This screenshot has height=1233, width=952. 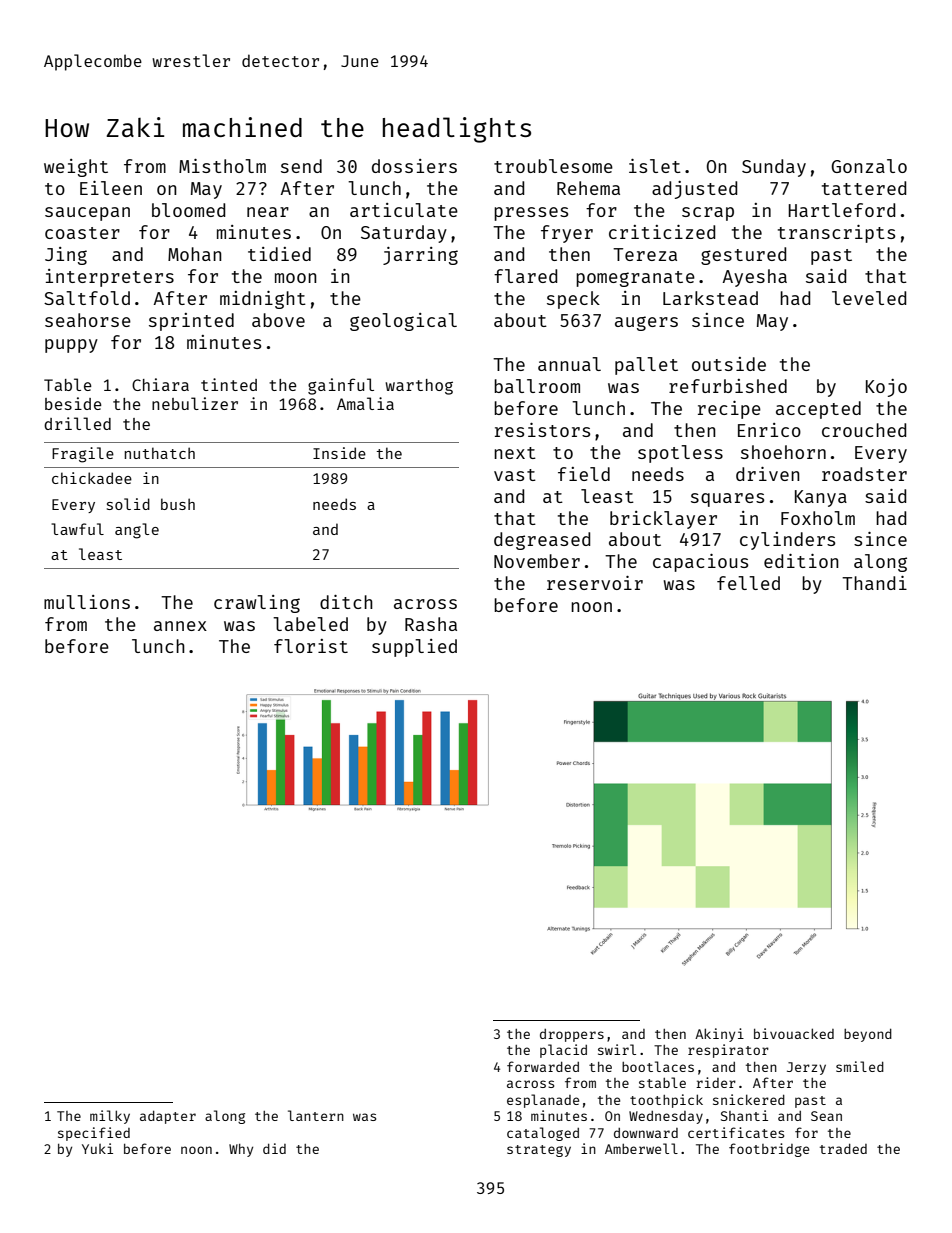 I want to click on Amalia, so click(x=365, y=403).
